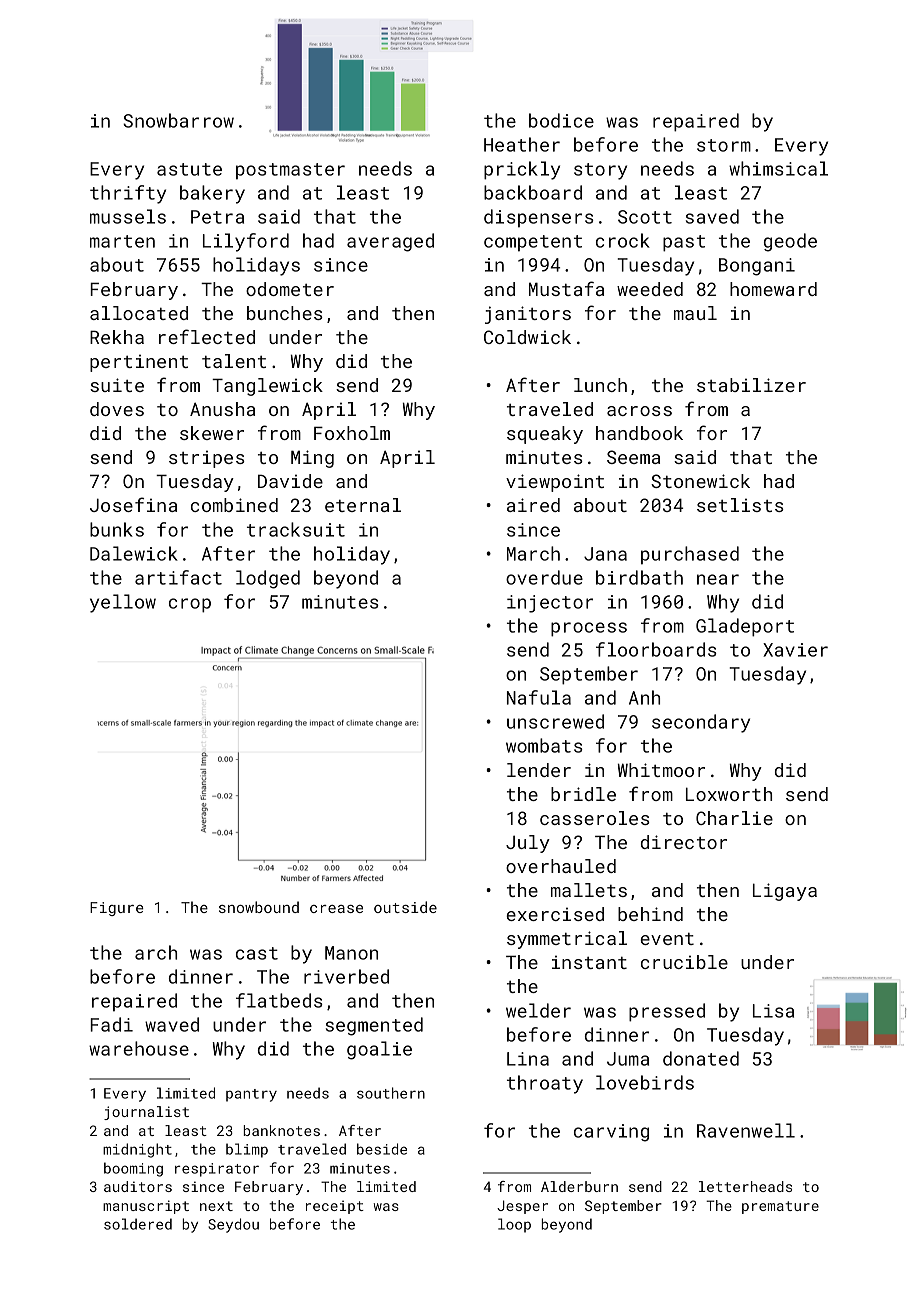 The image size is (924, 1308). What do you see at coordinates (600, 171) in the screenshot?
I see `story` at bounding box center [600, 171].
